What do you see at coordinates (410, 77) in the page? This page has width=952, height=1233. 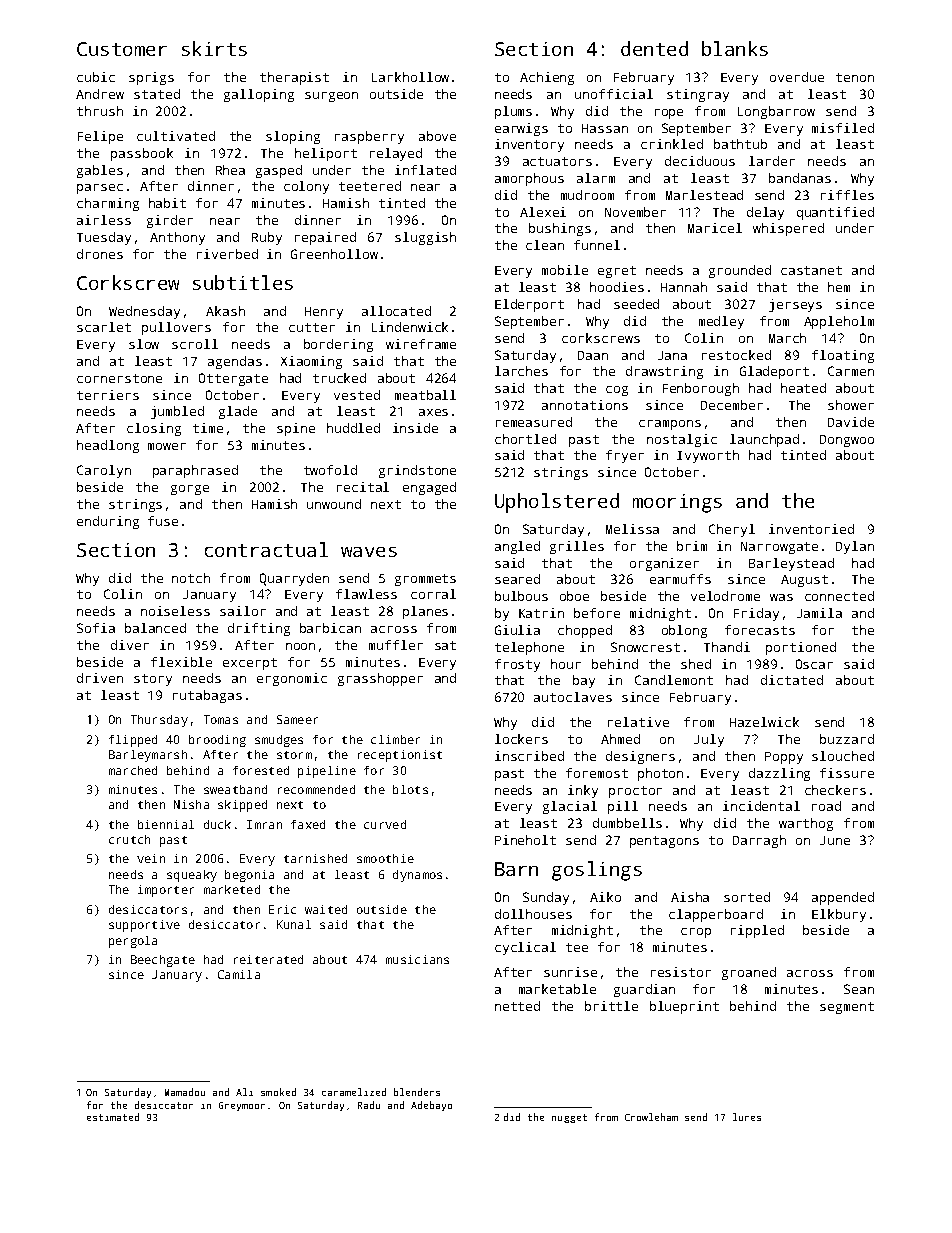 I see `Larkhollow` at bounding box center [410, 77].
